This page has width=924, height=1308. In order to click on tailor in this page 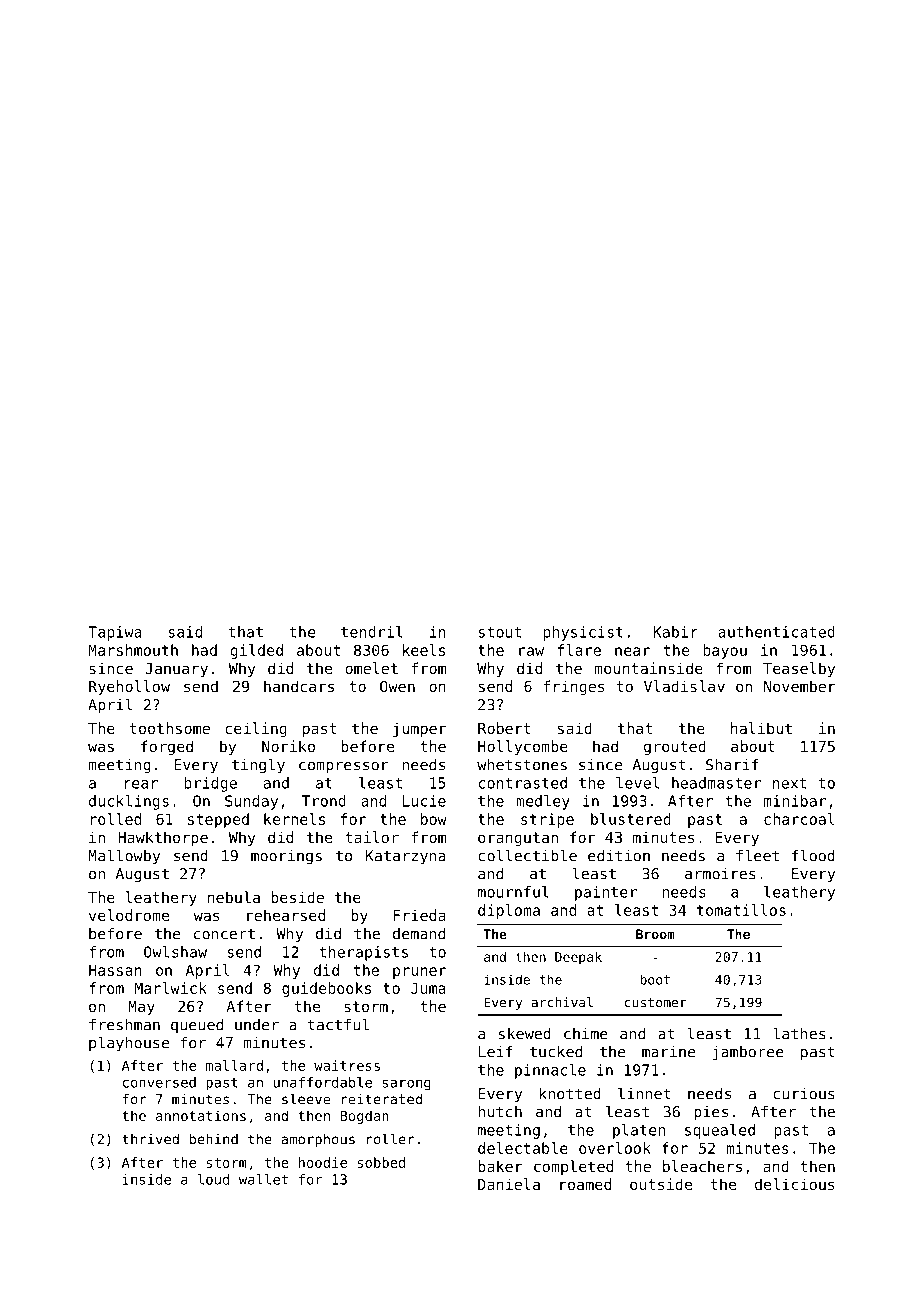, I will do `click(372, 837)`.
